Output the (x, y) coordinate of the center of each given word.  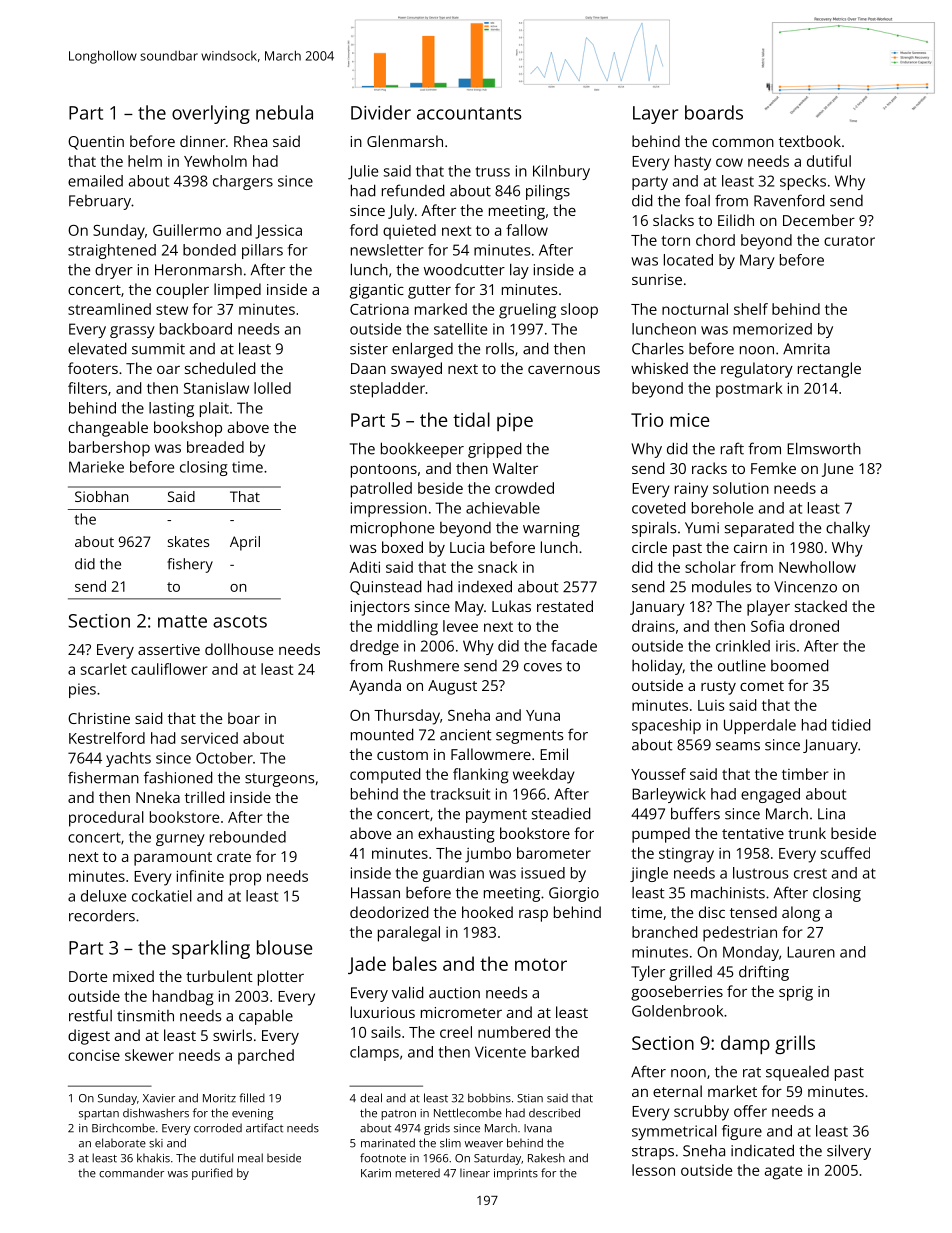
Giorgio (574, 894)
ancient (465, 735)
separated (759, 529)
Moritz (219, 1098)
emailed (95, 181)
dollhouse (239, 649)
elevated (97, 348)
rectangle (829, 370)
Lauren (811, 952)
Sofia (767, 626)
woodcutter (464, 270)
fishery (190, 565)
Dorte (88, 976)
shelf (751, 309)
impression (389, 509)
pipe (515, 422)
